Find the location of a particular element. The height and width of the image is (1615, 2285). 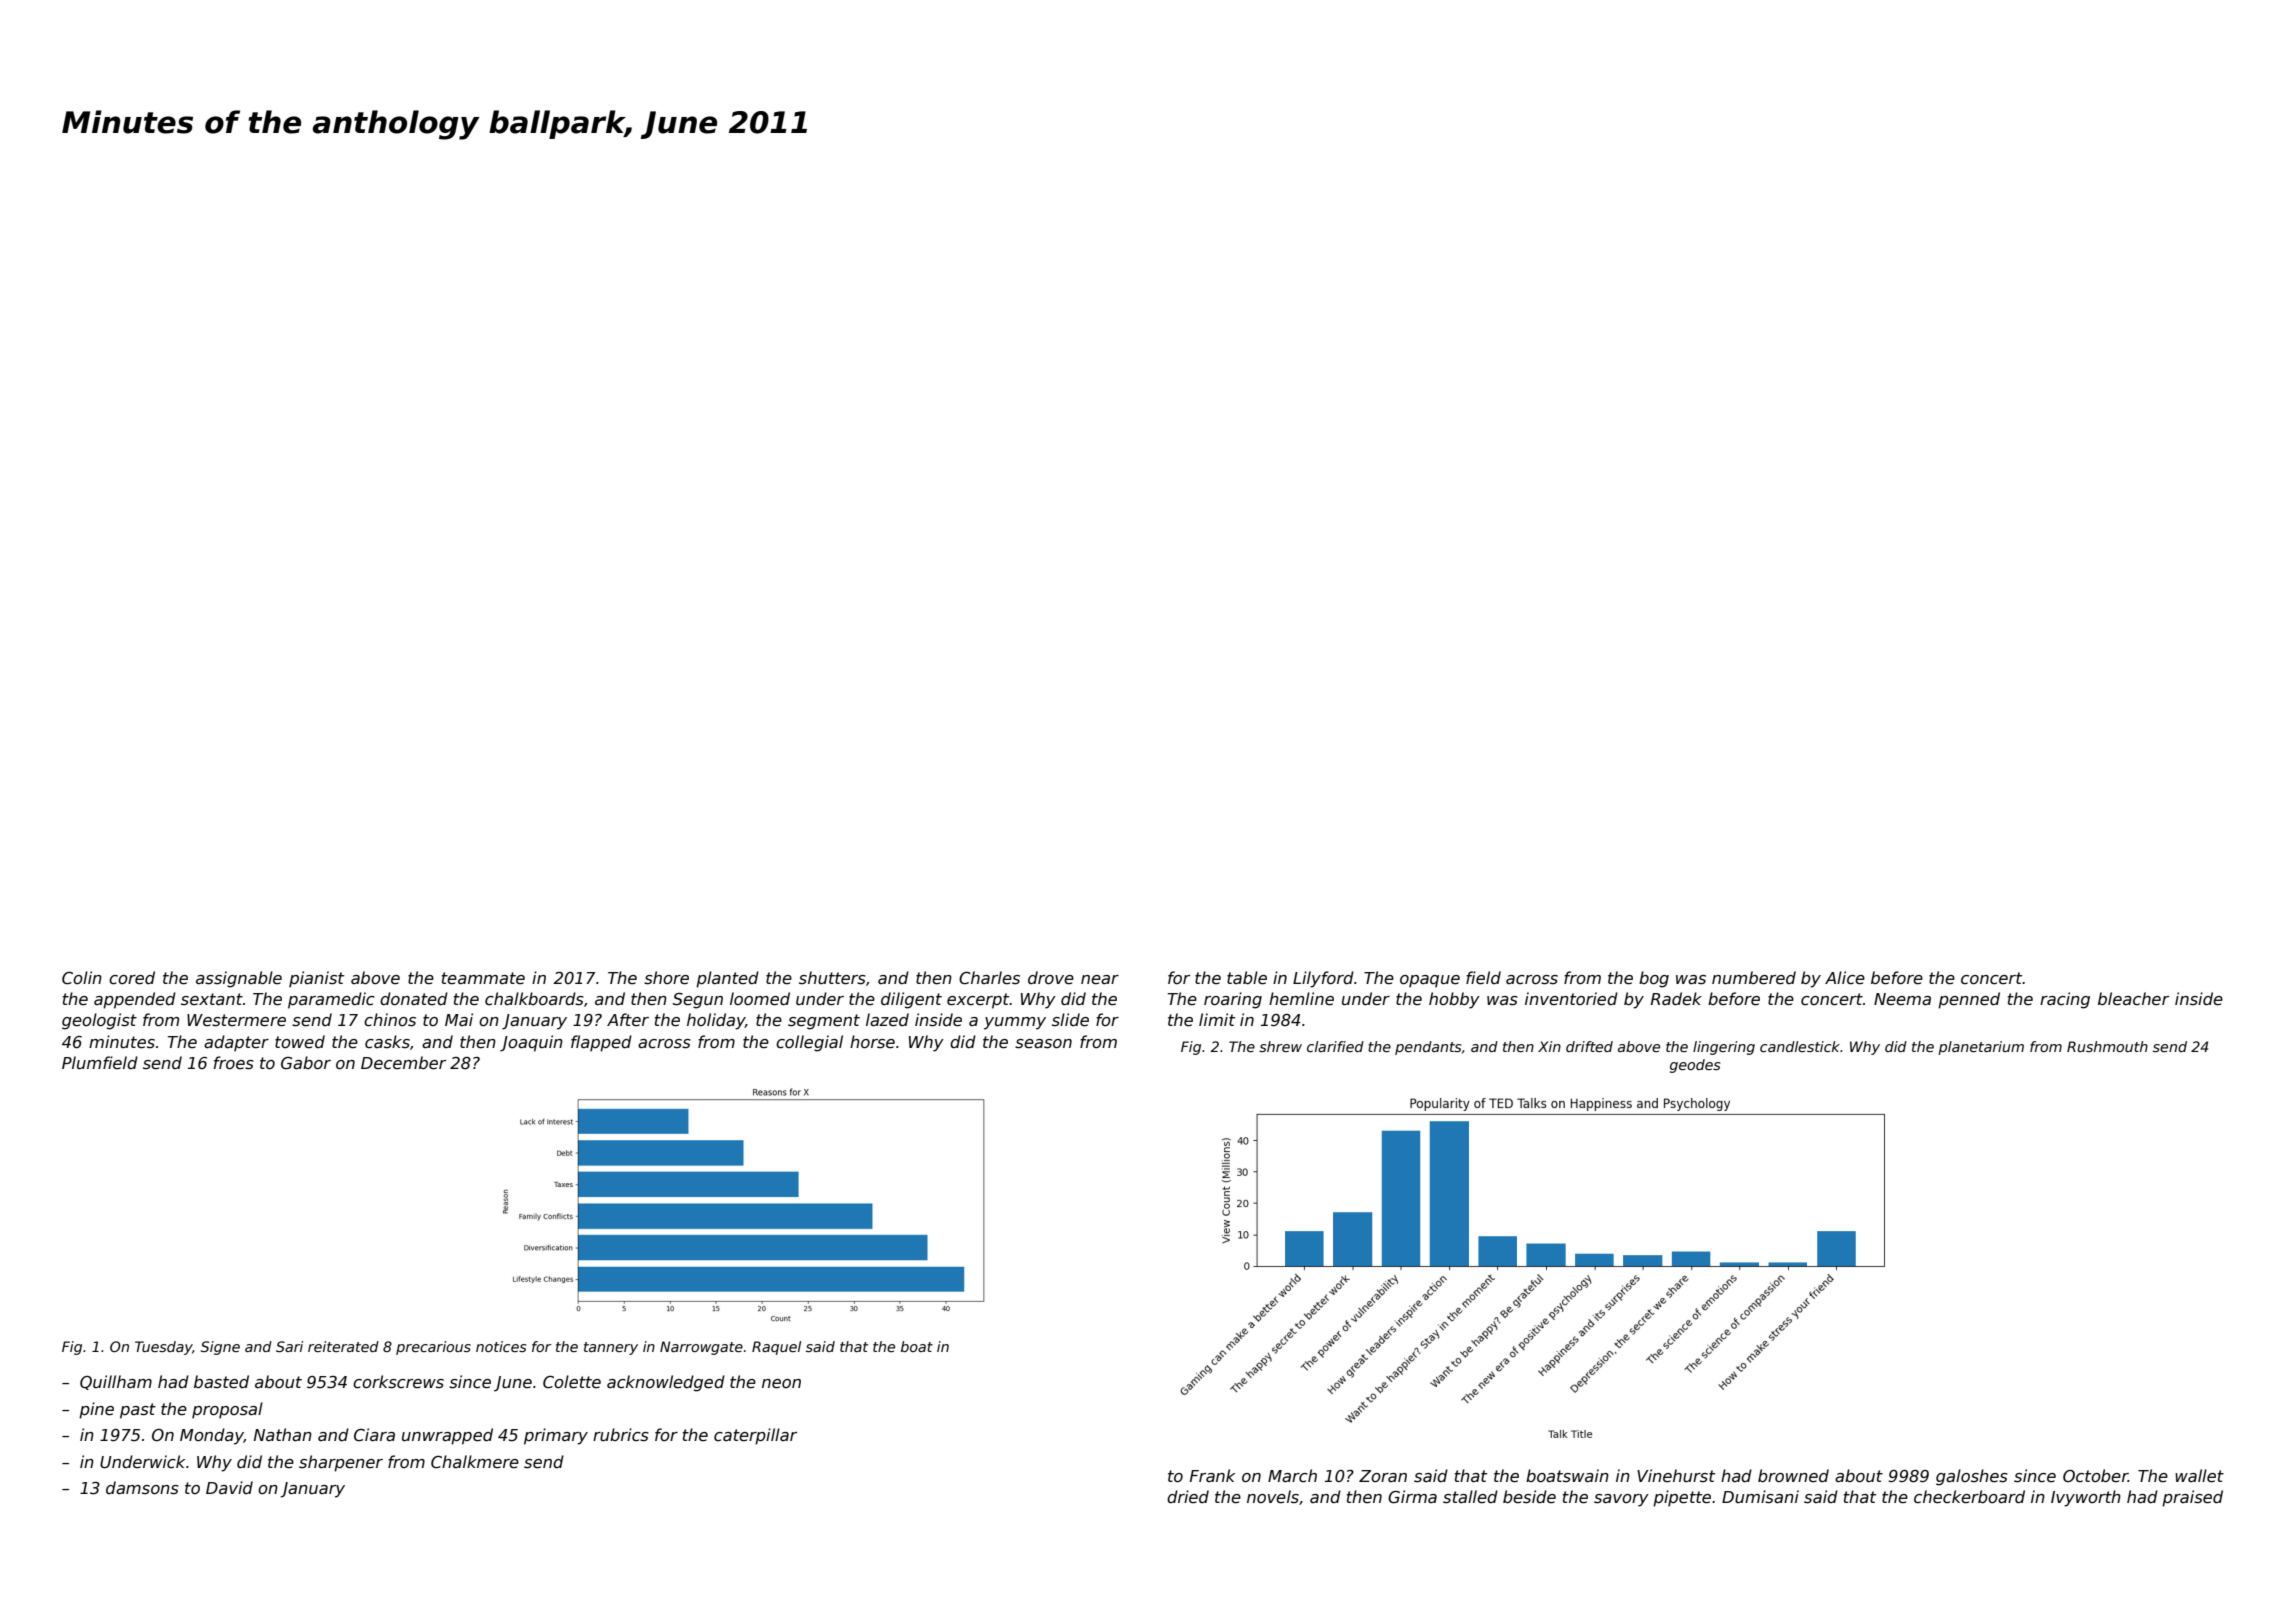

Rushmouth is located at coordinates (2107, 1046).
